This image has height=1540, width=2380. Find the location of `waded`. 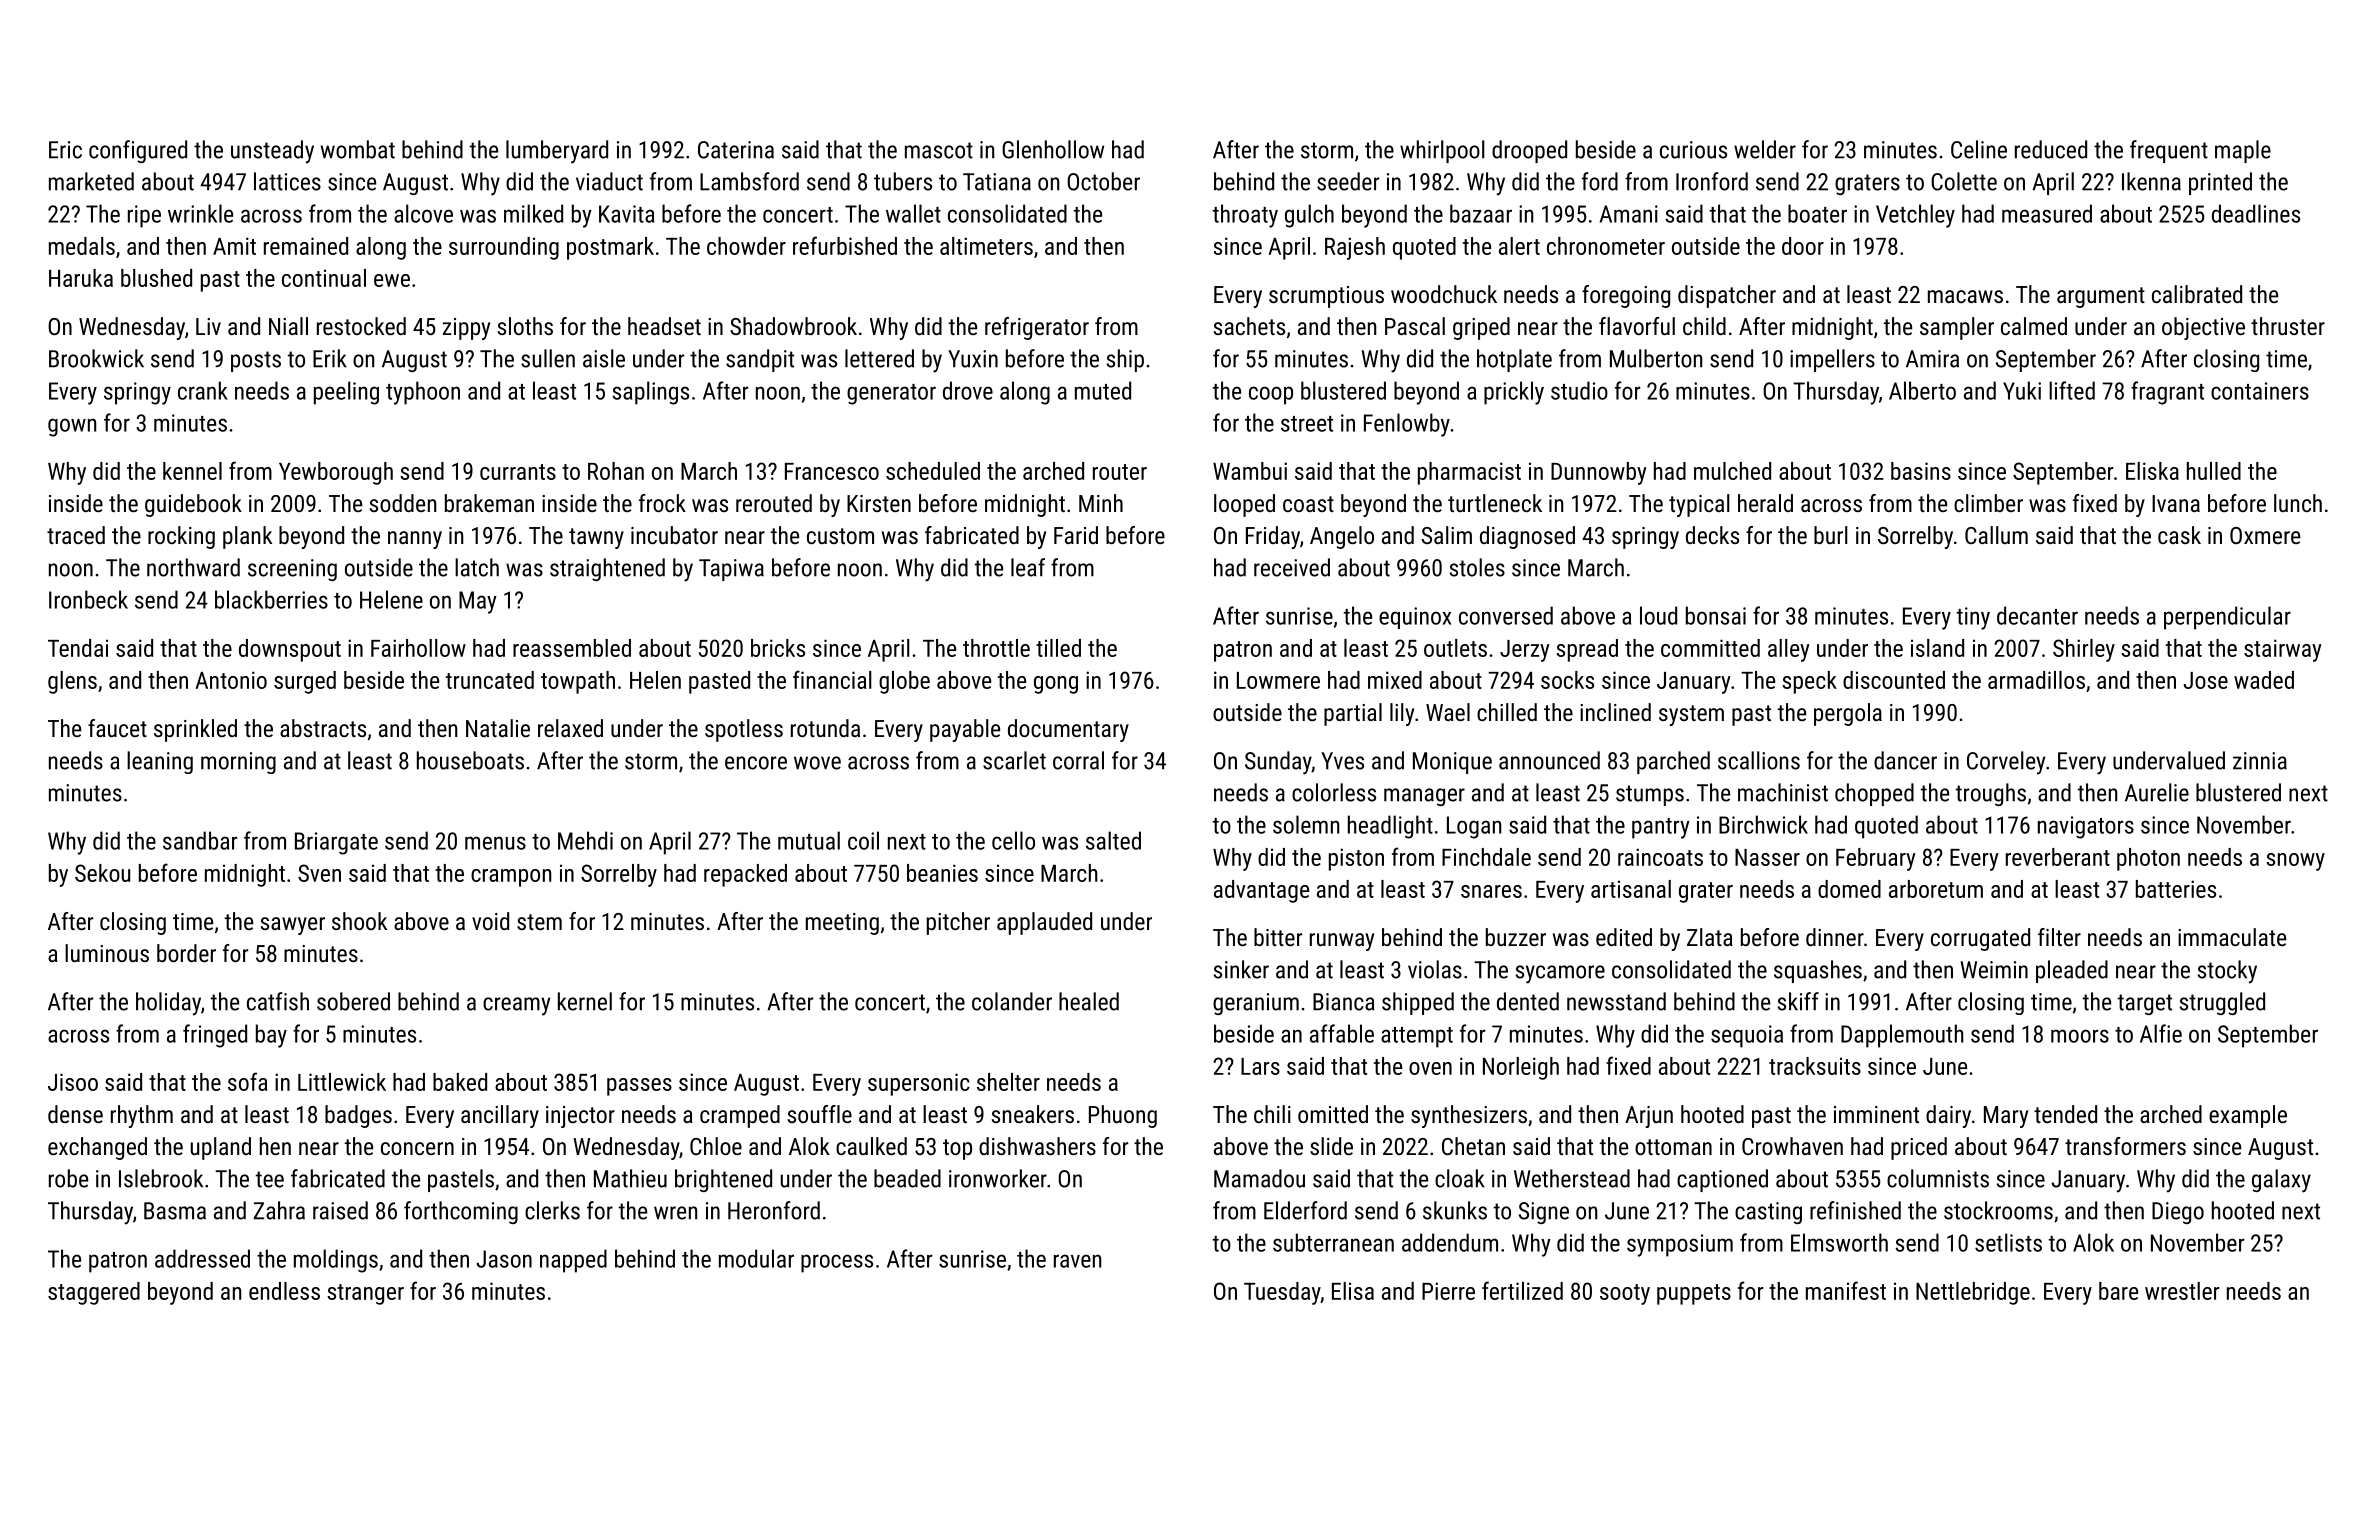

waded is located at coordinates (2264, 680).
